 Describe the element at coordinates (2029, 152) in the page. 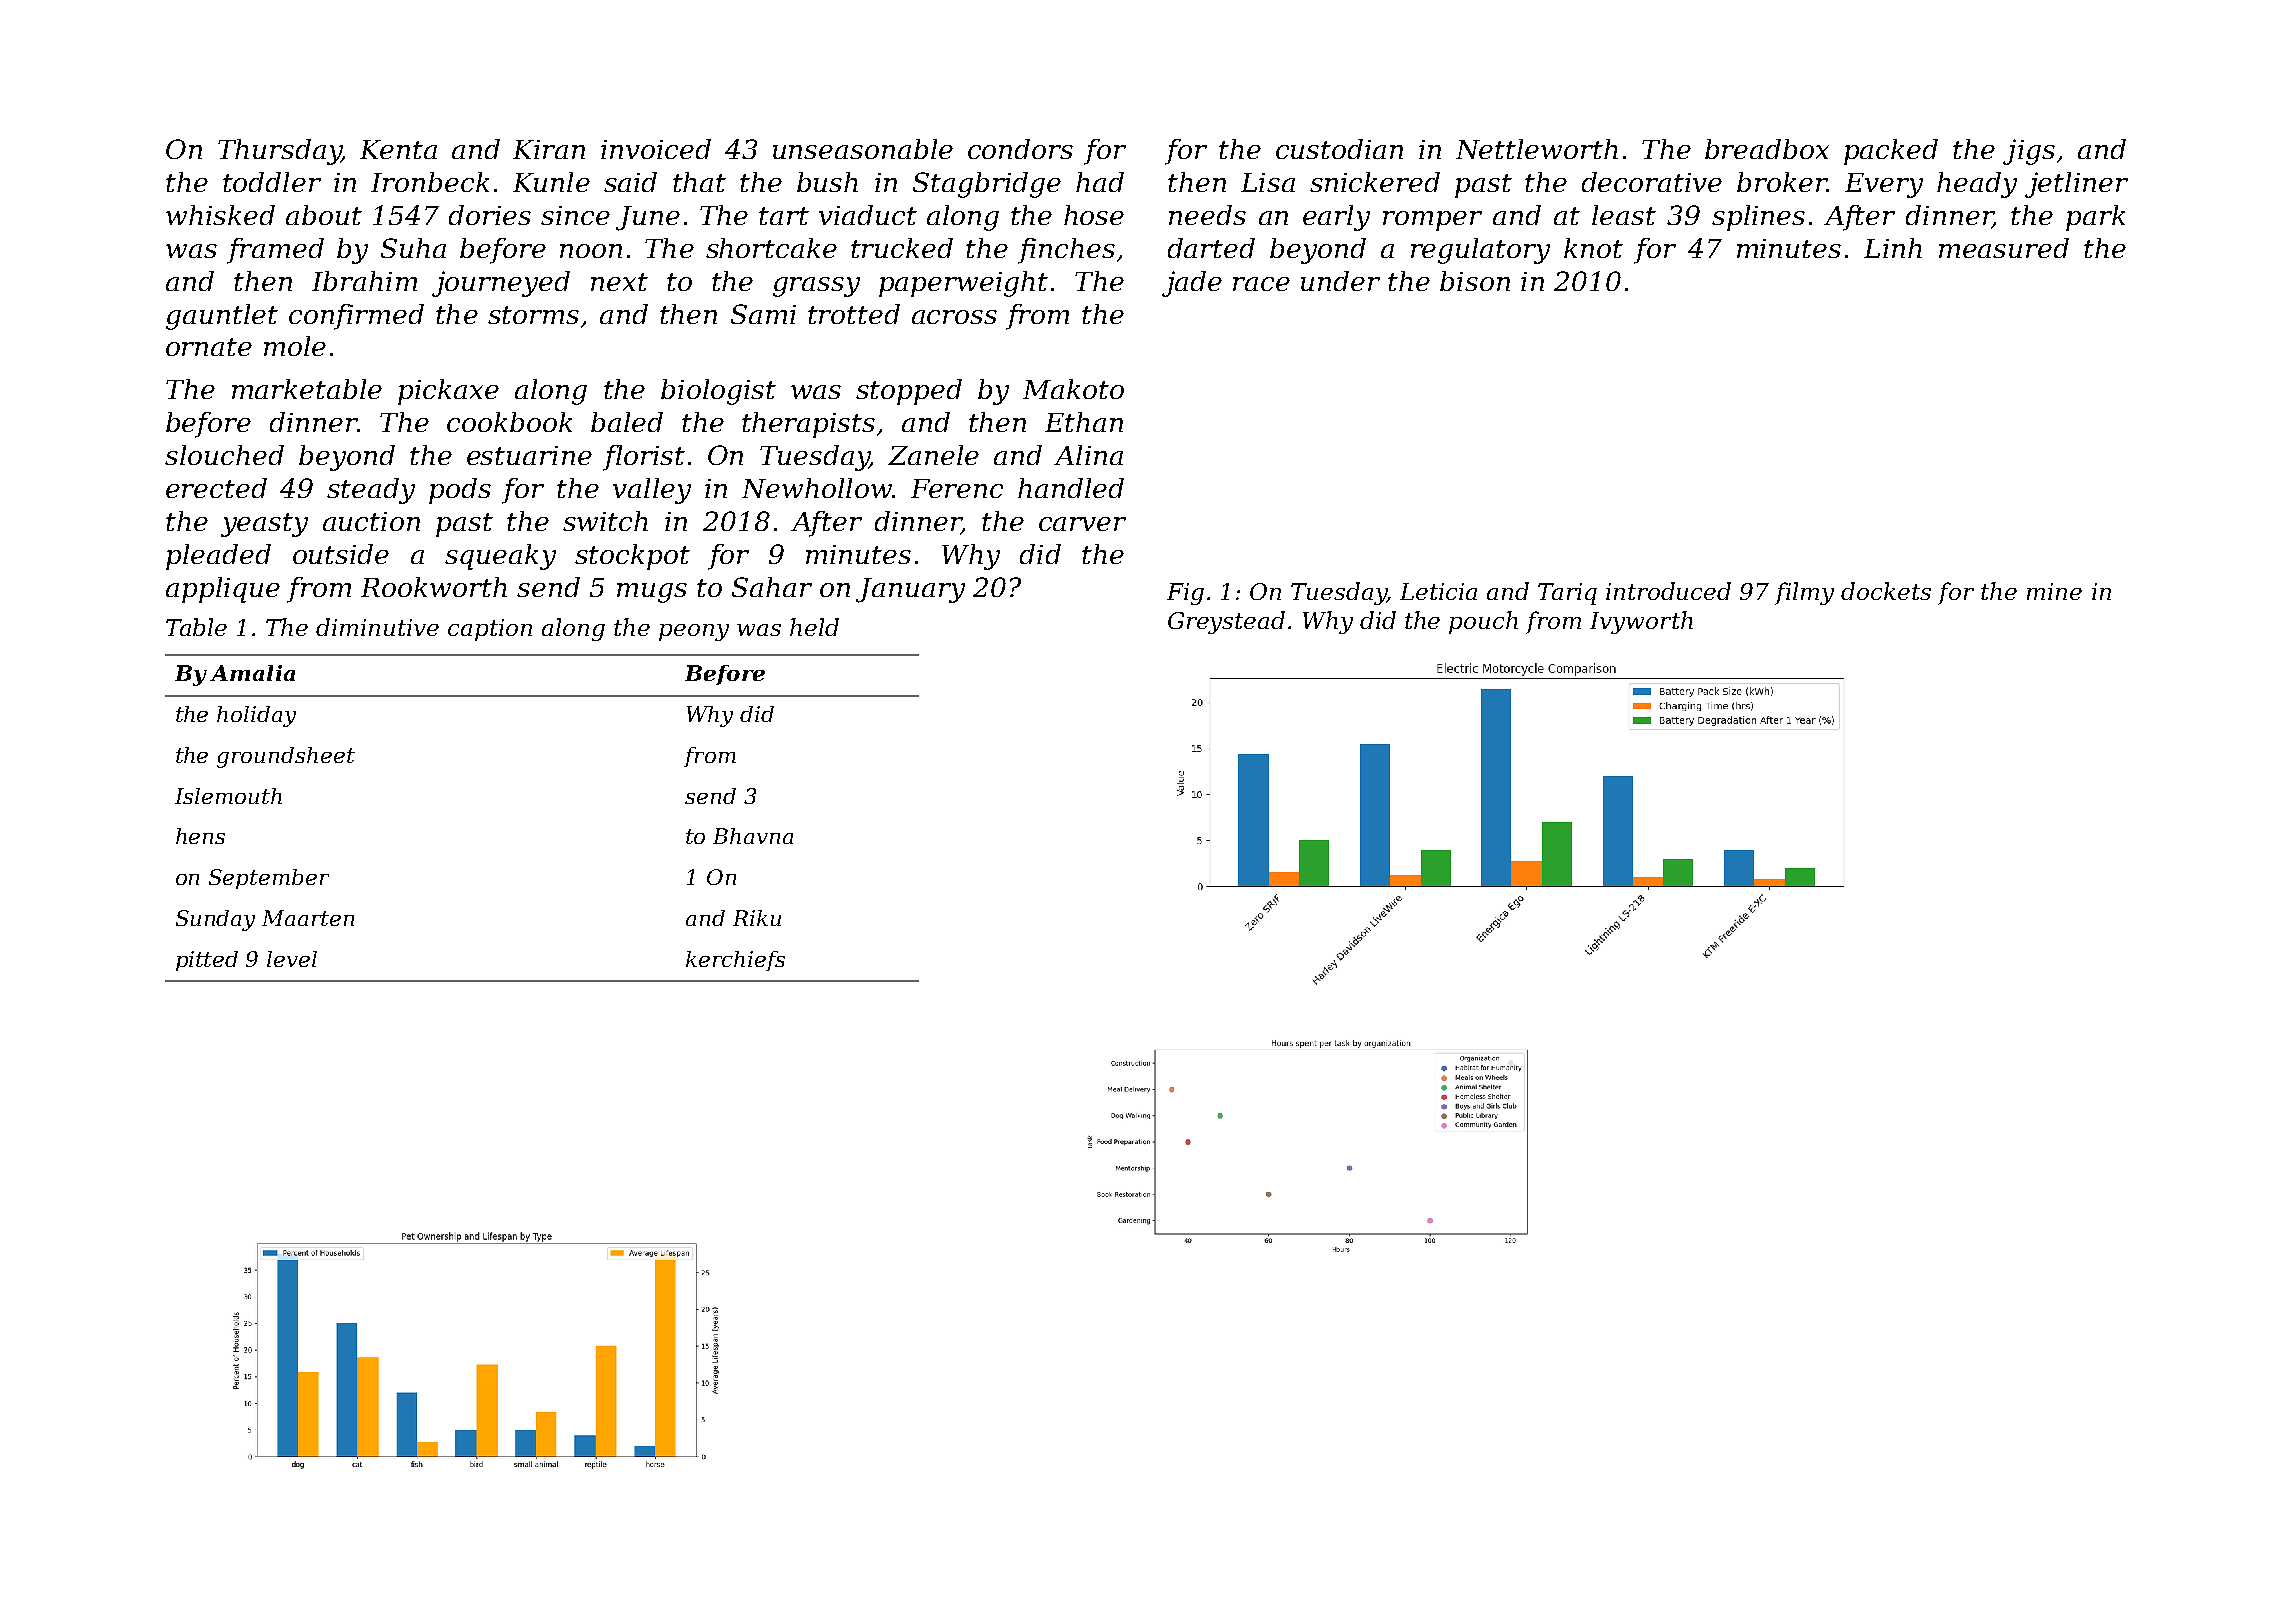

I see `jigs` at that location.
